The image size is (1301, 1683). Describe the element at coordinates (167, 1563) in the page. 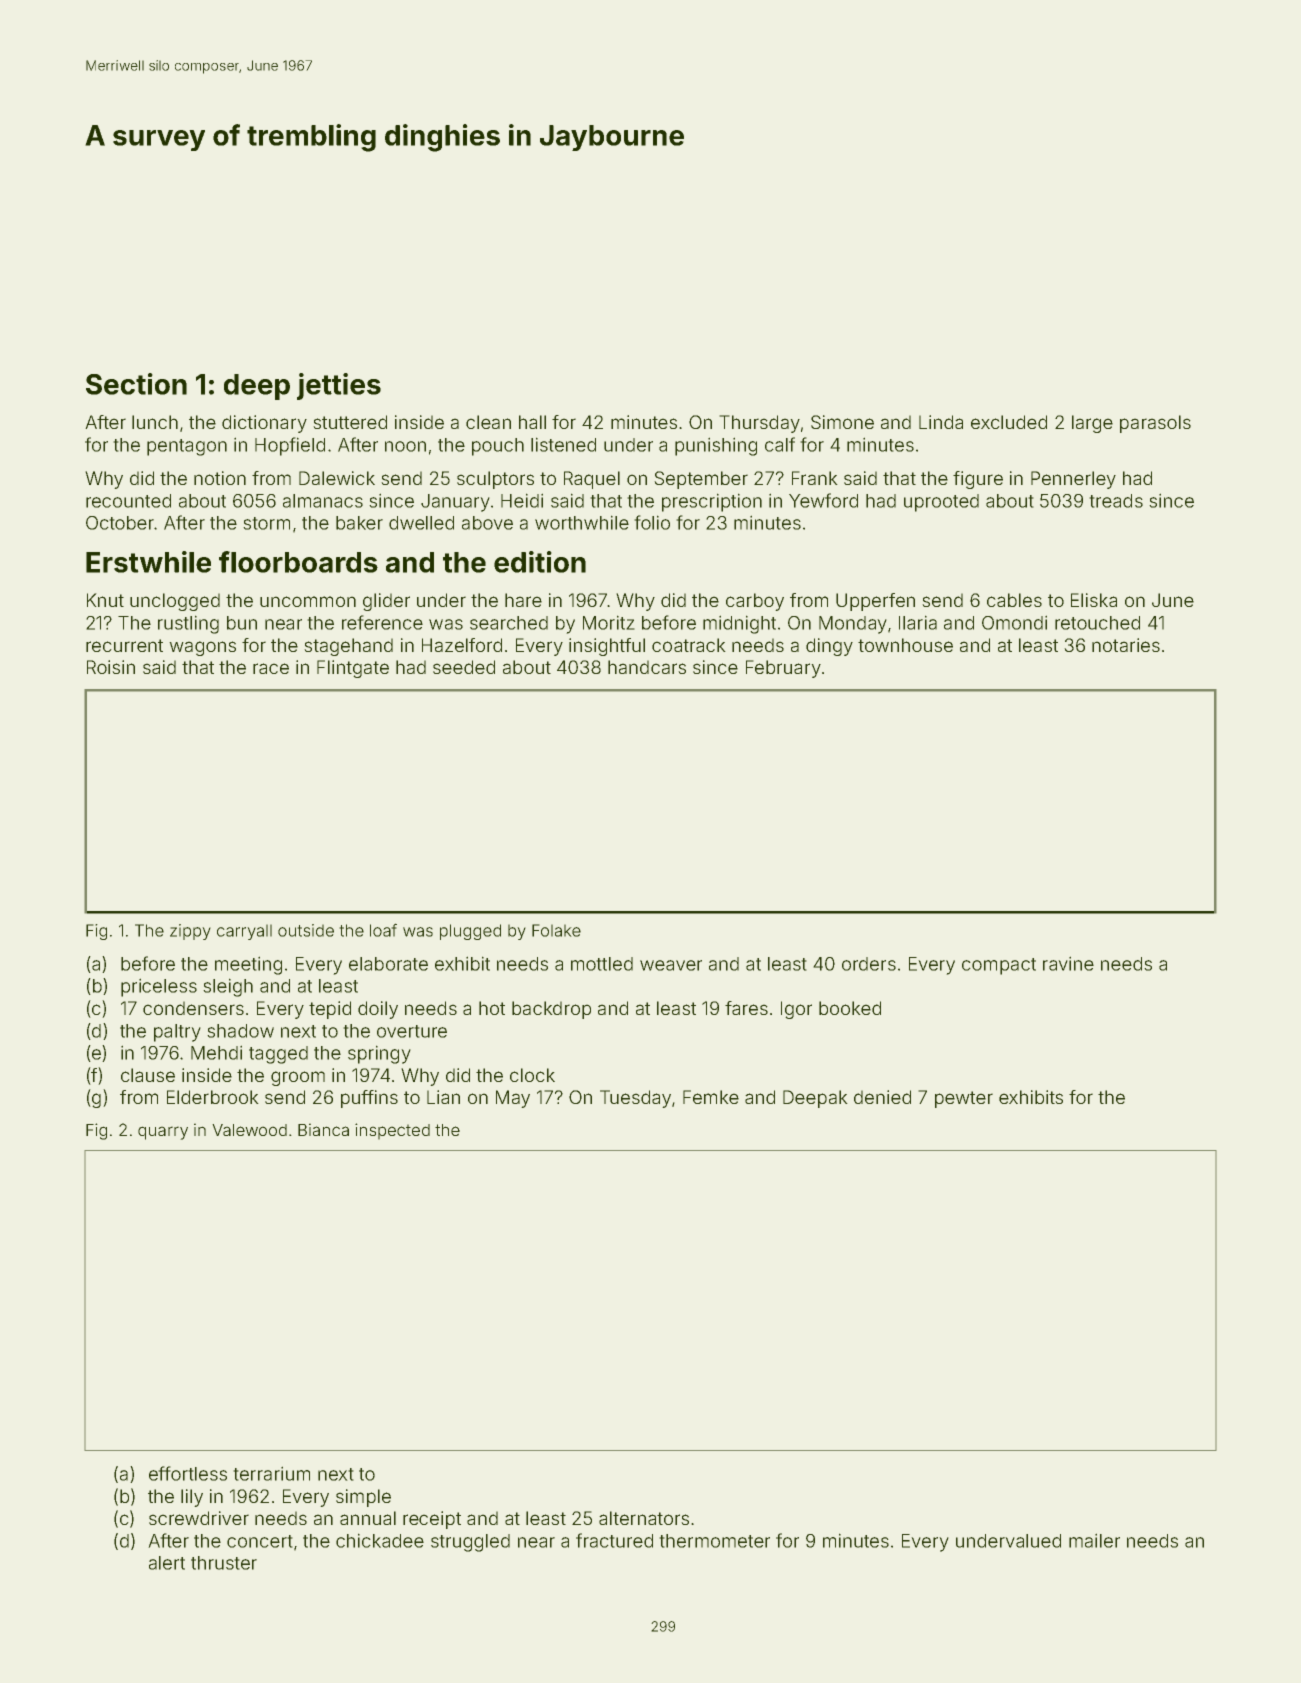

I see `alert` at that location.
